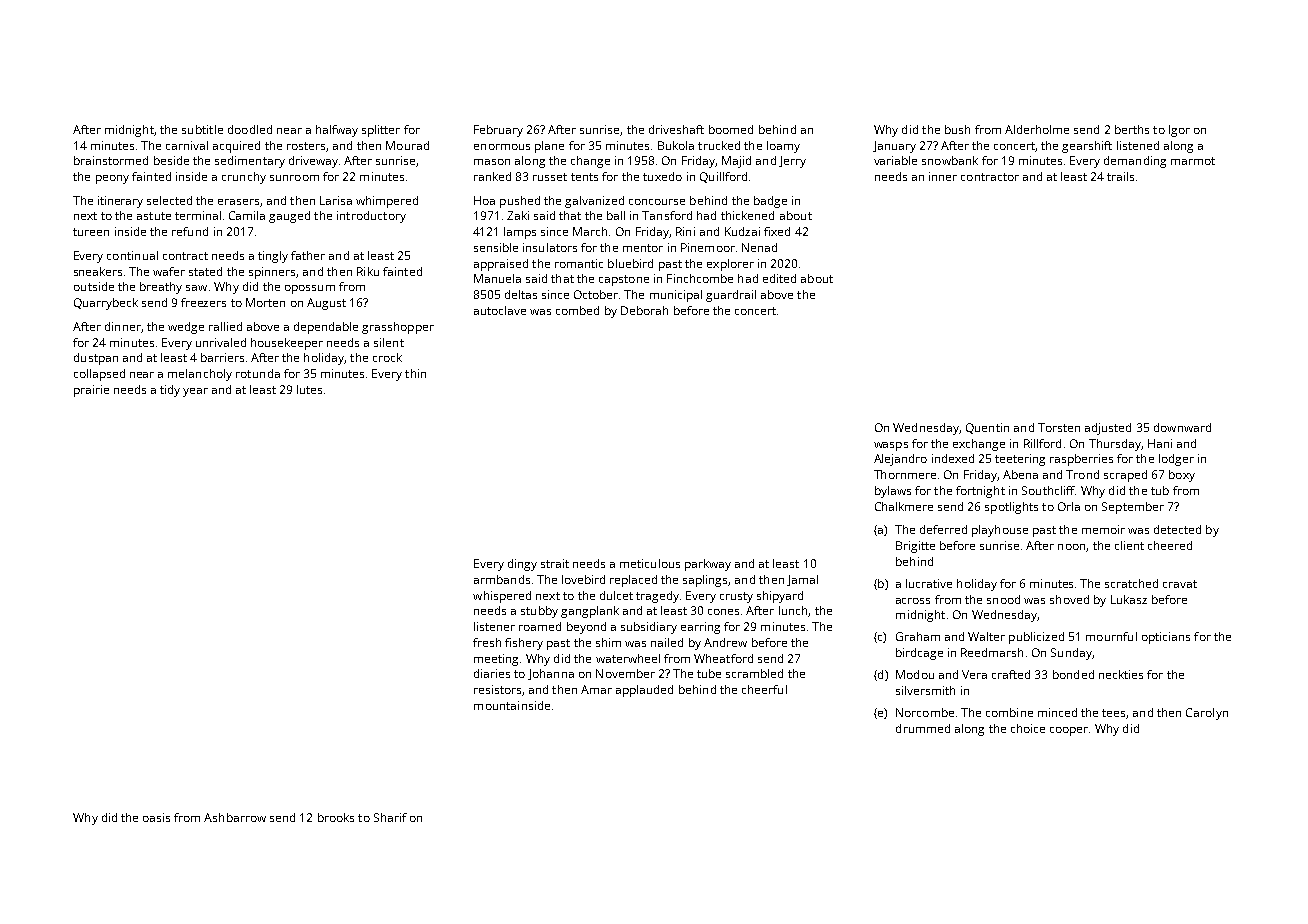 This screenshot has width=1308, height=924. Describe the element at coordinates (250, 129) in the screenshot. I see `doodled` at that location.
